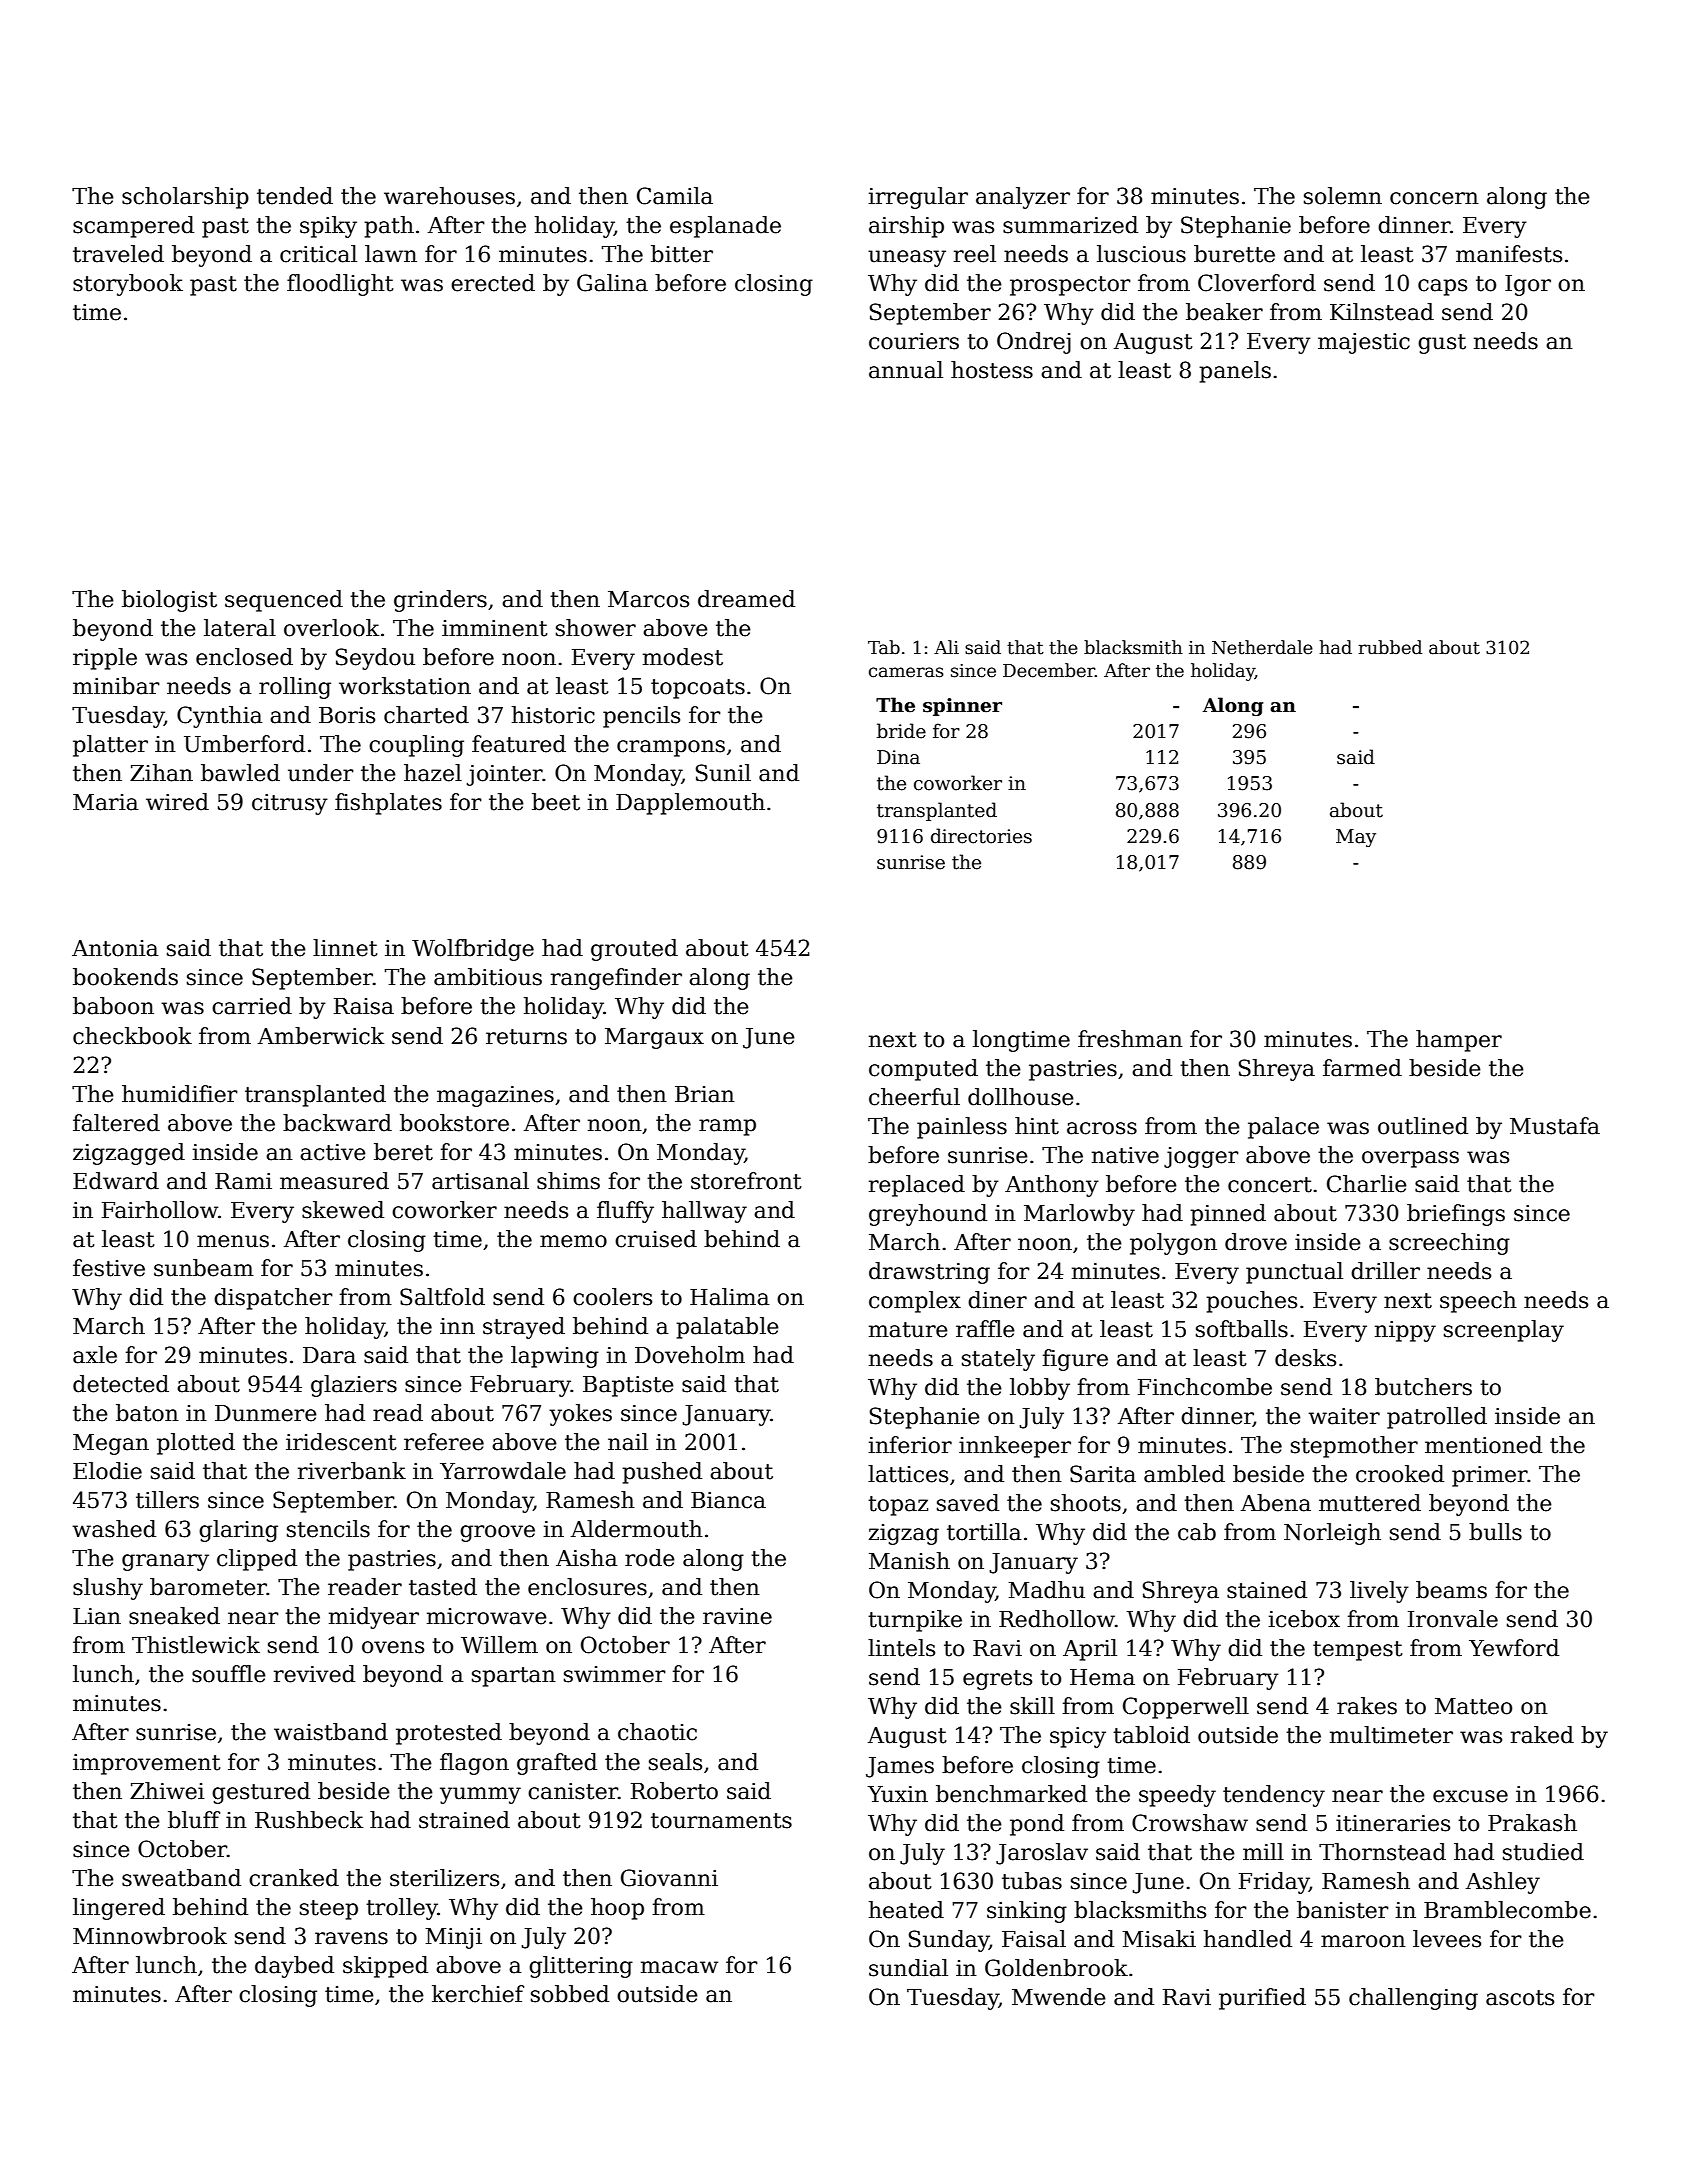  What do you see at coordinates (185, 198) in the document?
I see `scholarship` at bounding box center [185, 198].
